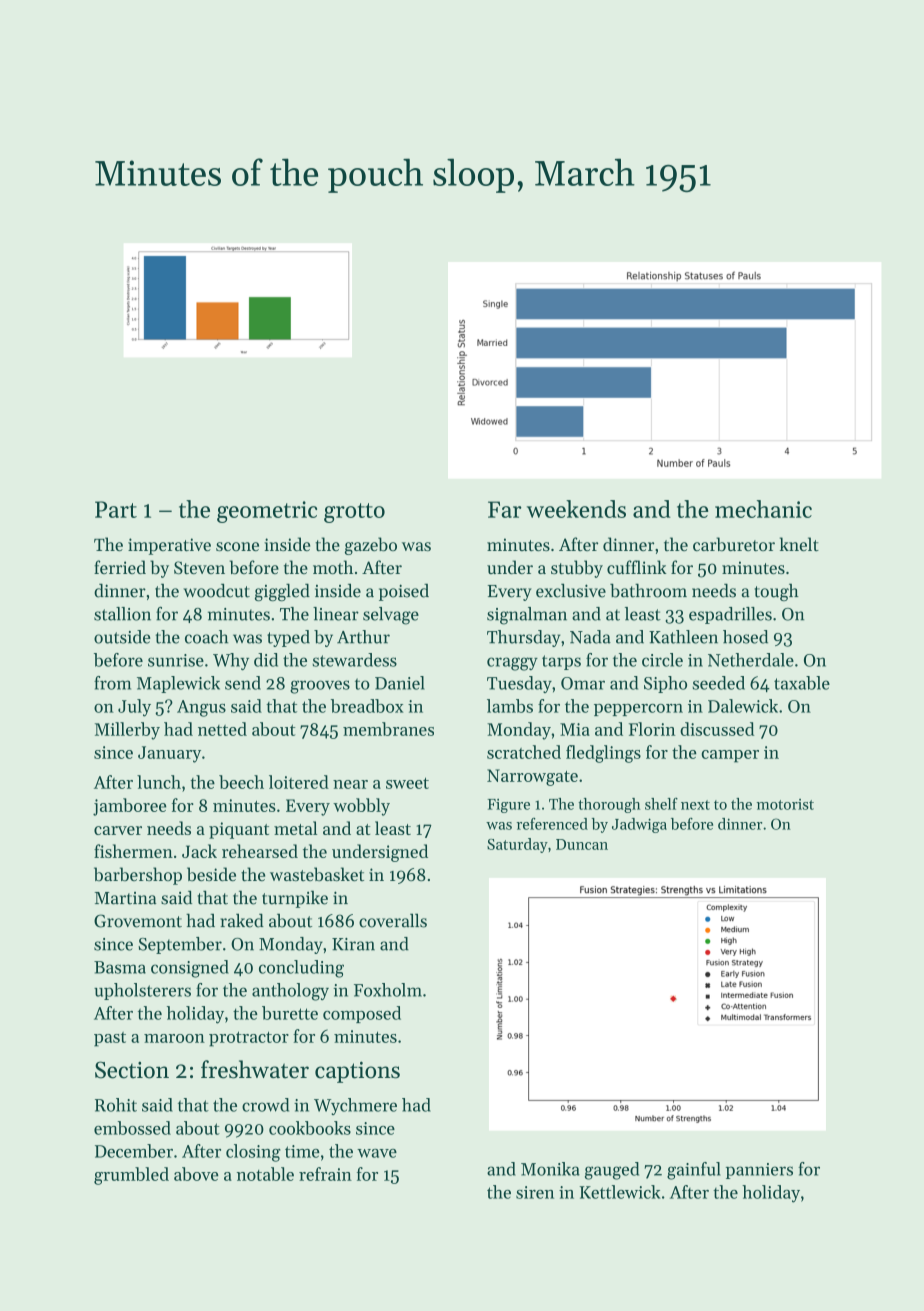  What do you see at coordinates (751, 660) in the screenshot?
I see `Netherdale` at bounding box center [751, 660].
